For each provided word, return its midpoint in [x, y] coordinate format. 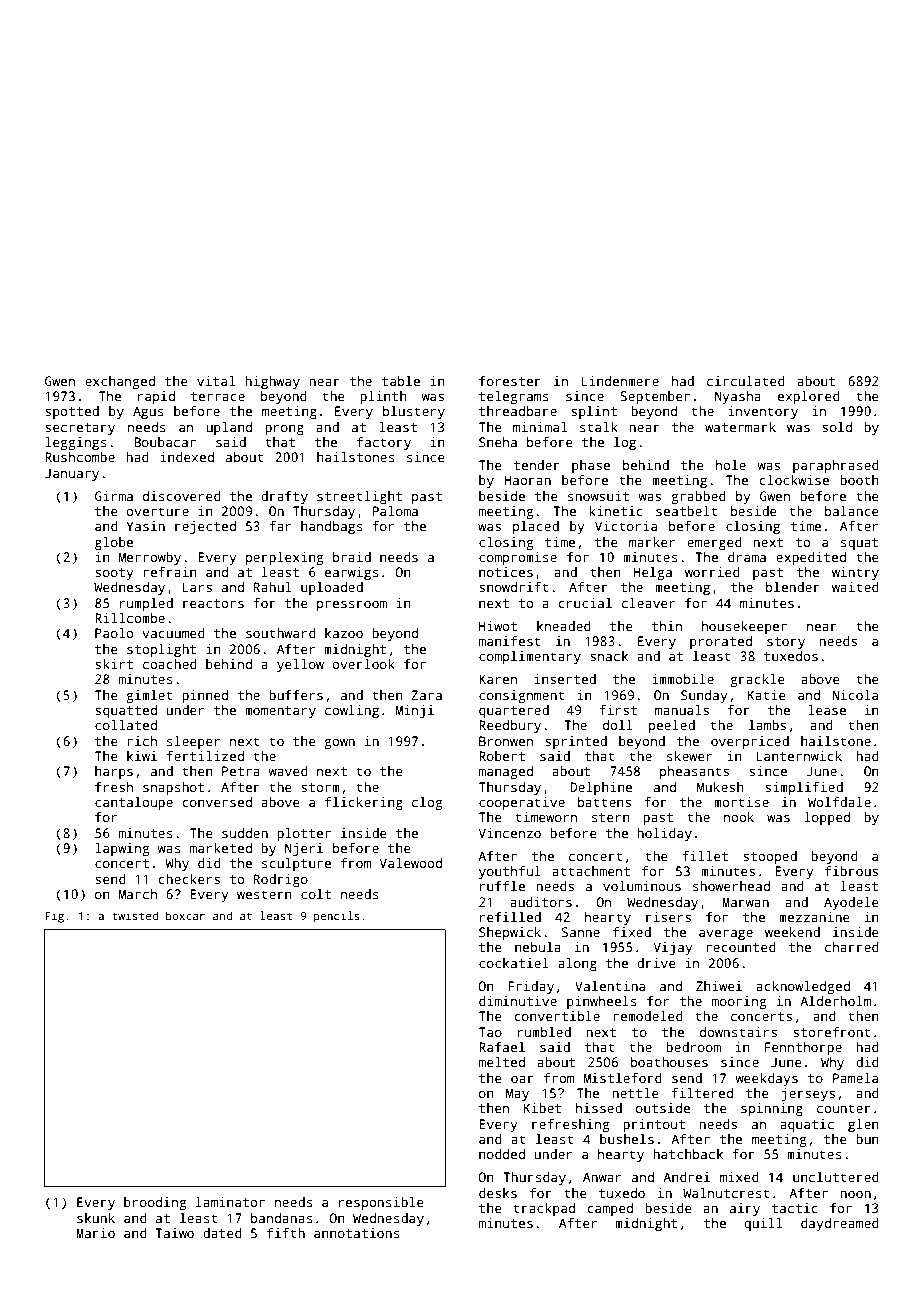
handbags [332, 527]
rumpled [146, 604]
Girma [114, 496]
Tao [490, 1032]
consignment [522, 696]
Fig [54, 917]
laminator [230, 1202]
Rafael [502, 1047]
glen [863, 1125]
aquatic [807, 1125]
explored [809, 397]
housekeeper [744, 627]
